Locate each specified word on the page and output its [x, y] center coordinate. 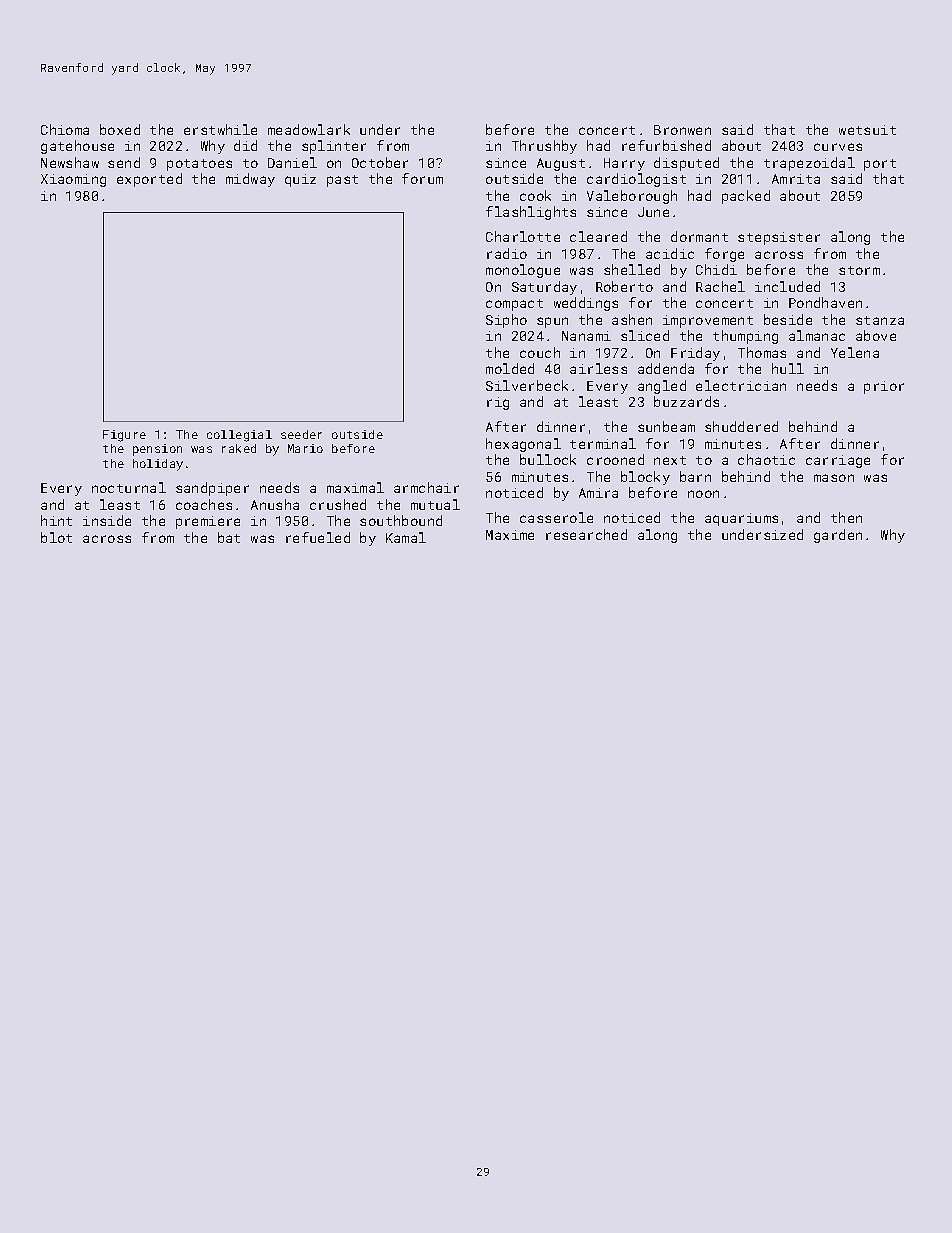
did [245, 145]
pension [157, 450]
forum [422, 178]
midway [250, 180]
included [787, 286]
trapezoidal [809, 164]
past [342, 181]
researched [586, 534]
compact [514, 305]
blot [56, 537]
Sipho [506, 321]
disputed [686, 164]
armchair [426, 487]
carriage [838, 461]
